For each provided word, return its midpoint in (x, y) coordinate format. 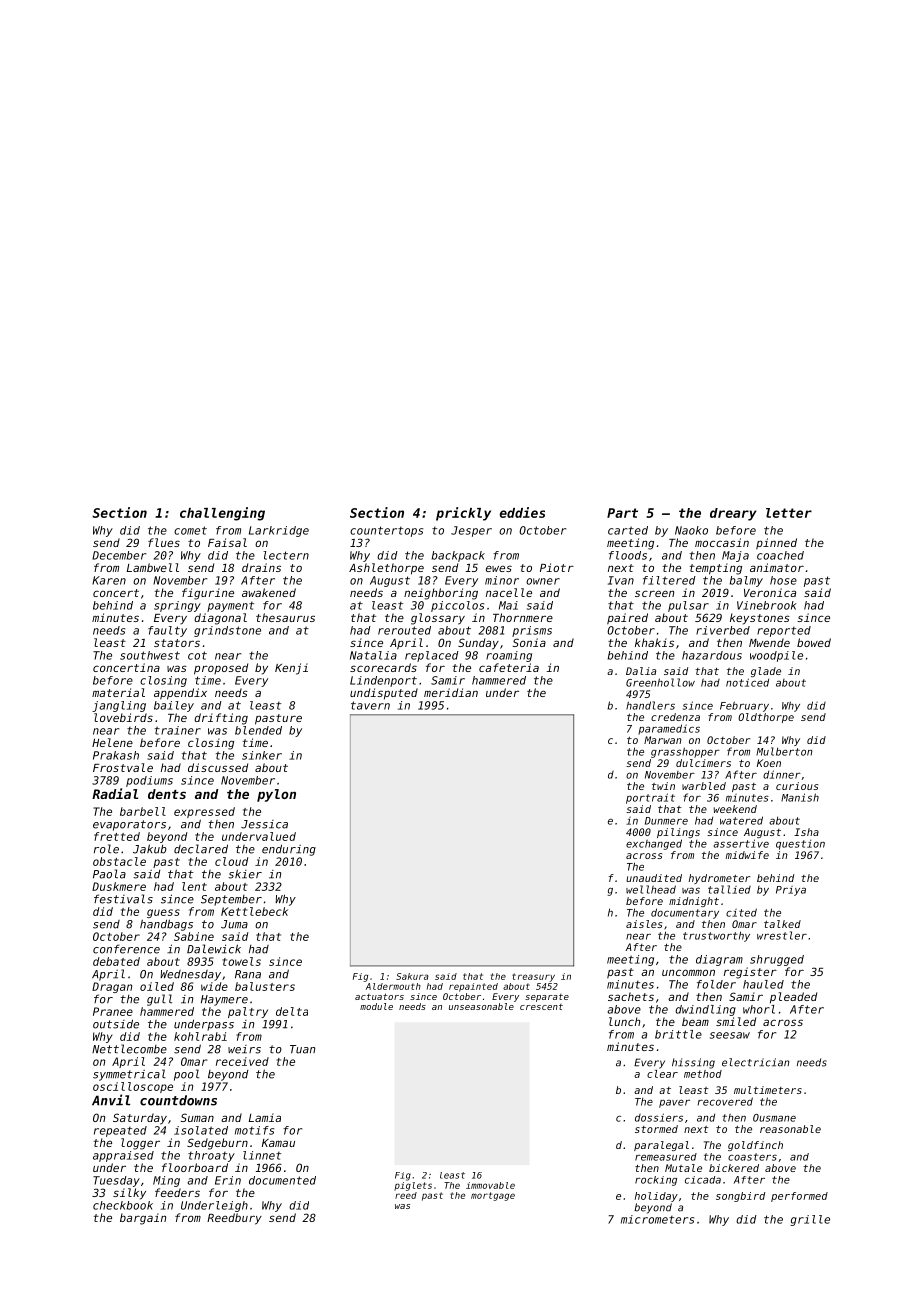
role (106, 849)
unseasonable (481, 1006)
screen (654, 593)
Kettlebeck (254, 911)
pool (186, 1075)
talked (782, 924)
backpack (458, 556)
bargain (143, 1219)
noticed (747, 682)
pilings (678, 833)
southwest (150, 655)
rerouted (404, 630)
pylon (276, 795)
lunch (624, 1021)
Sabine (194, 936)
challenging (222, 514)
